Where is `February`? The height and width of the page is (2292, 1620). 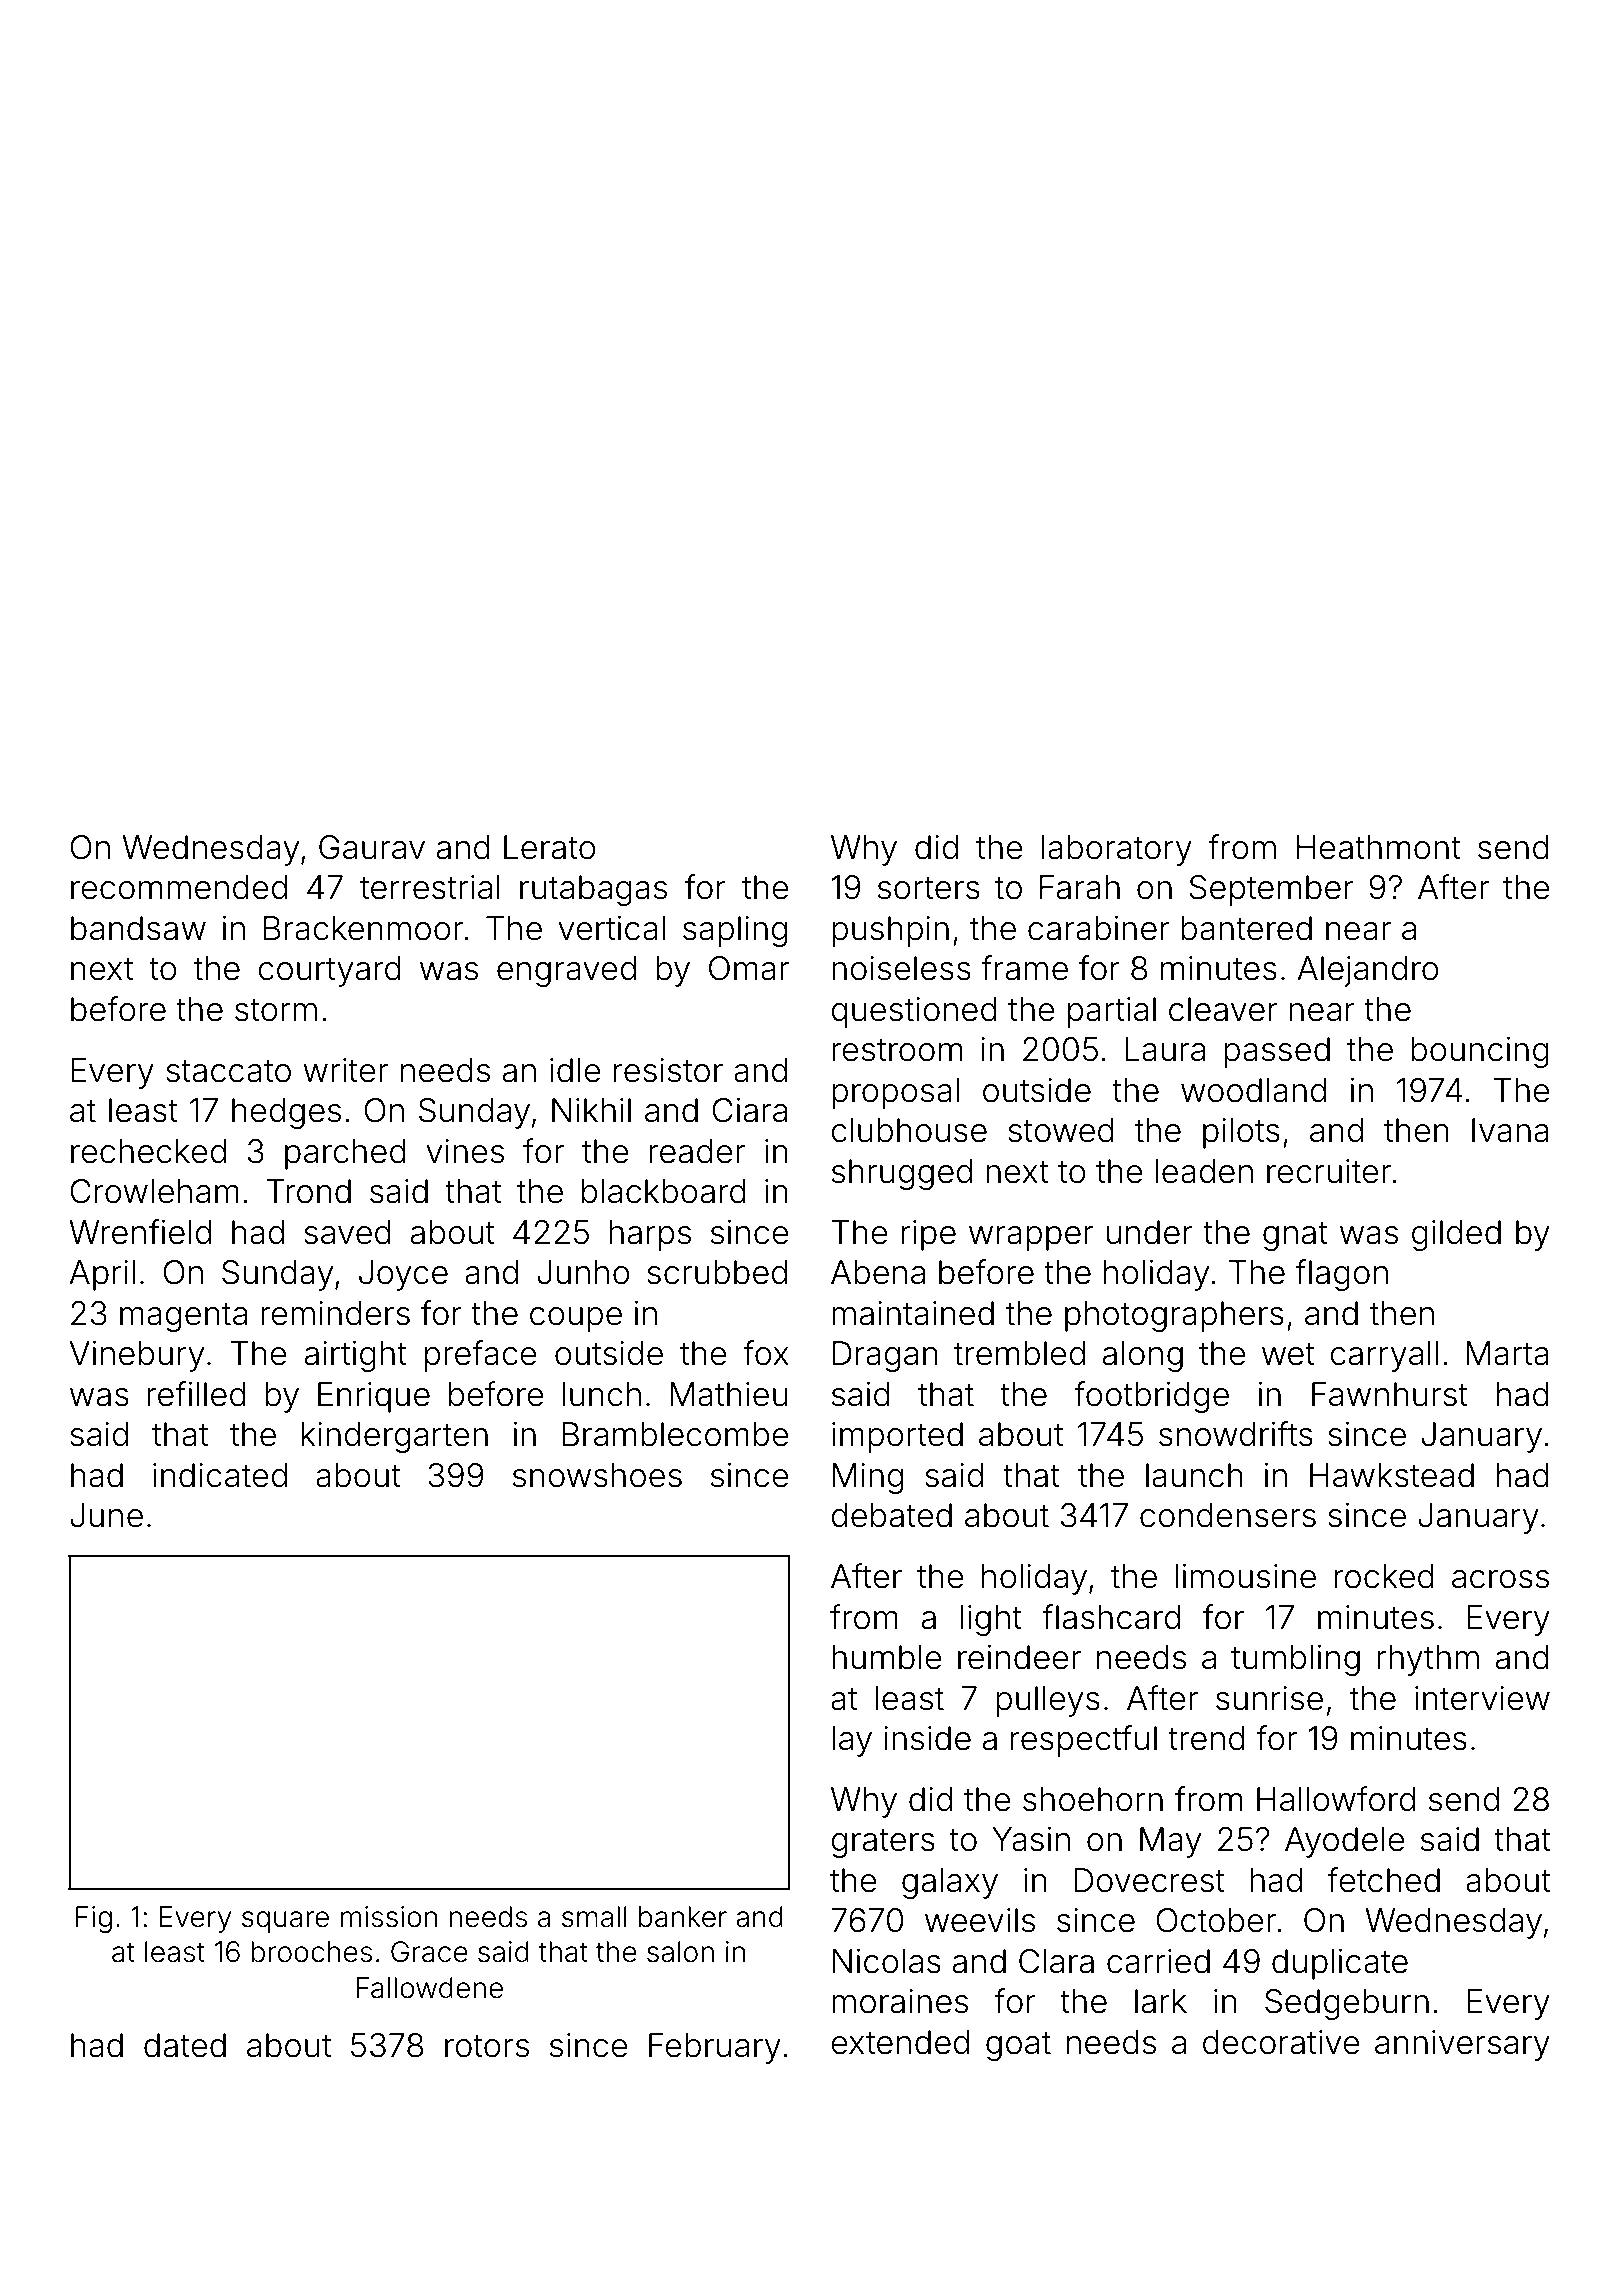 February is located at coordinates (715, 2048).
